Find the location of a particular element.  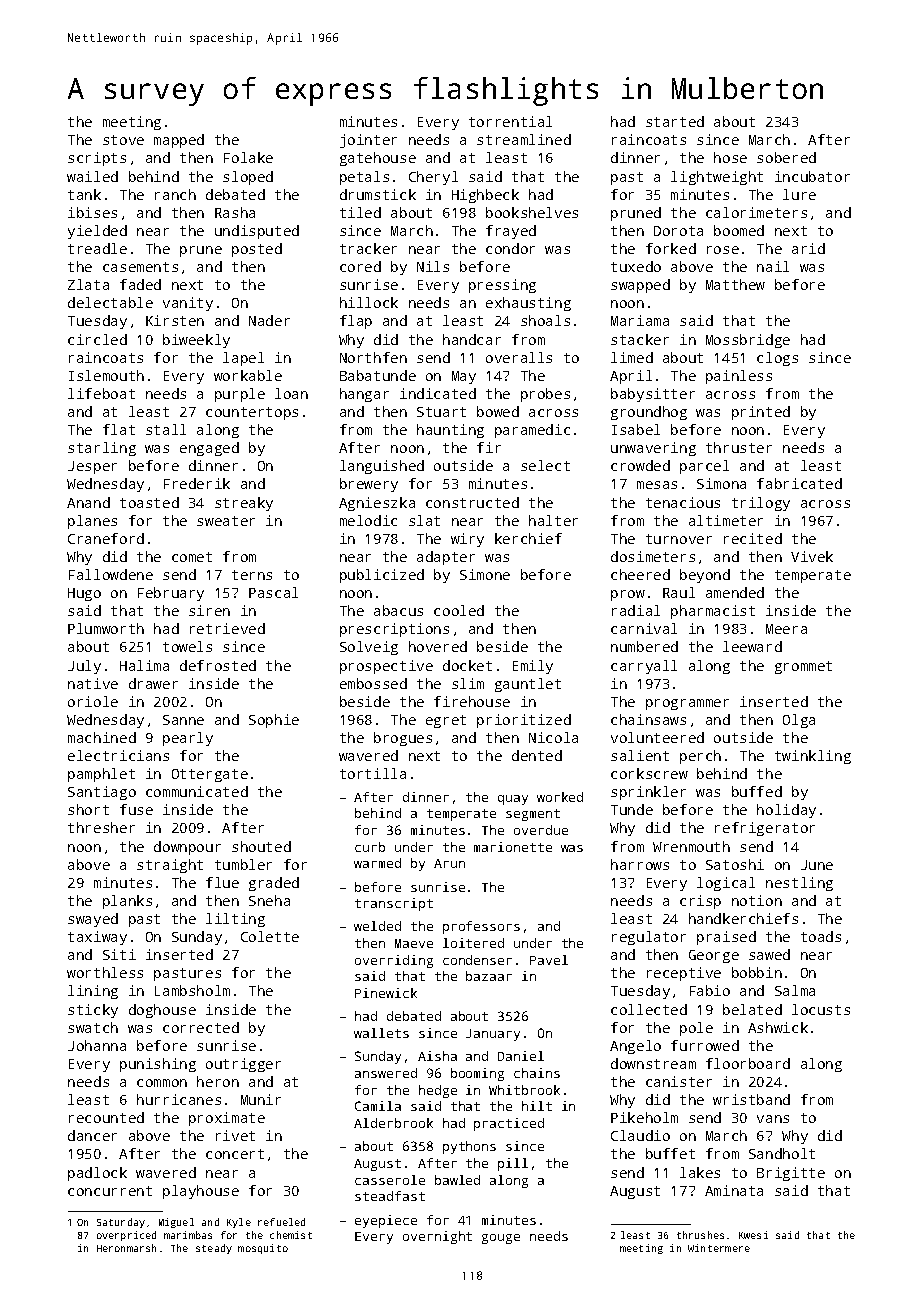

gauntlet is located at coordinates (528, 685).
